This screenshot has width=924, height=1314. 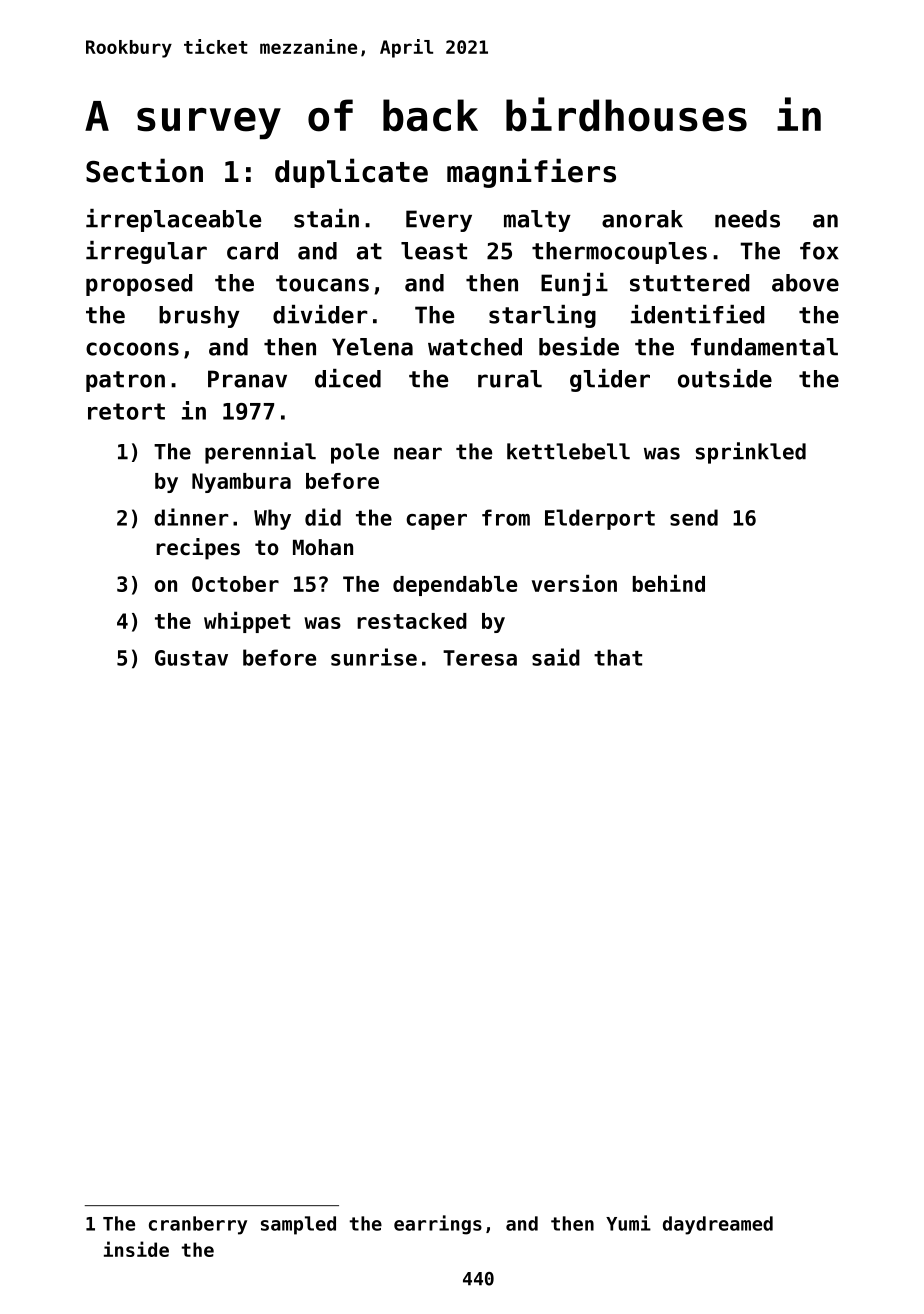 What do you see at coordinates (351, 173) in the screenshot?
I see `duplicate` at bounding box center [351, 173].
